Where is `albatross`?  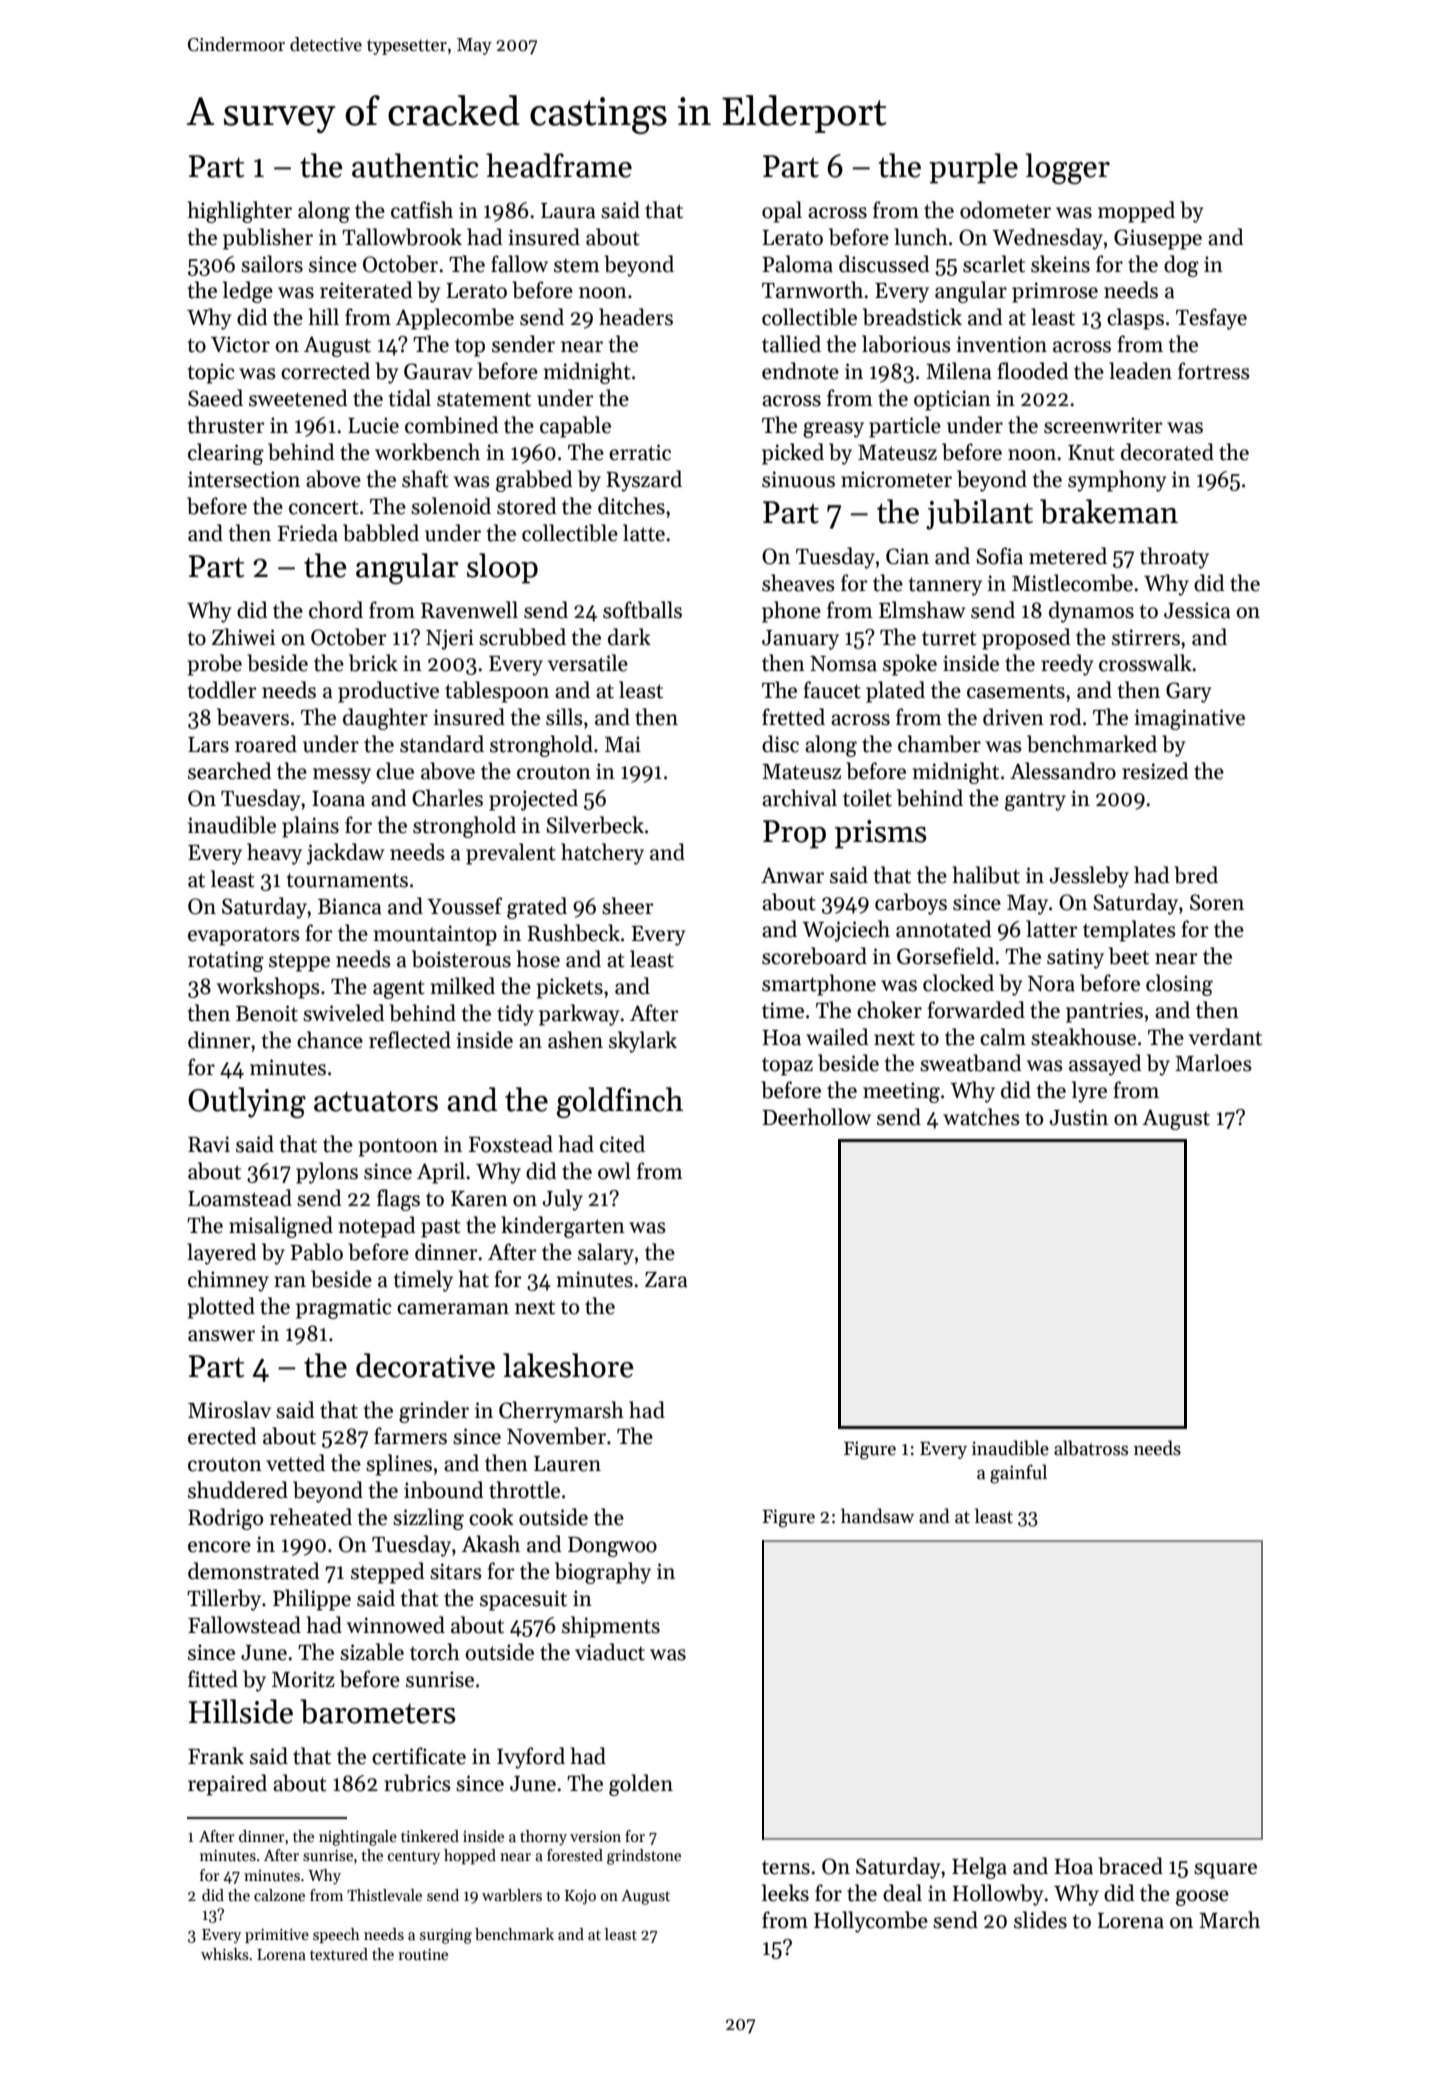
albatross is located at coordinates (1091, 1448).
